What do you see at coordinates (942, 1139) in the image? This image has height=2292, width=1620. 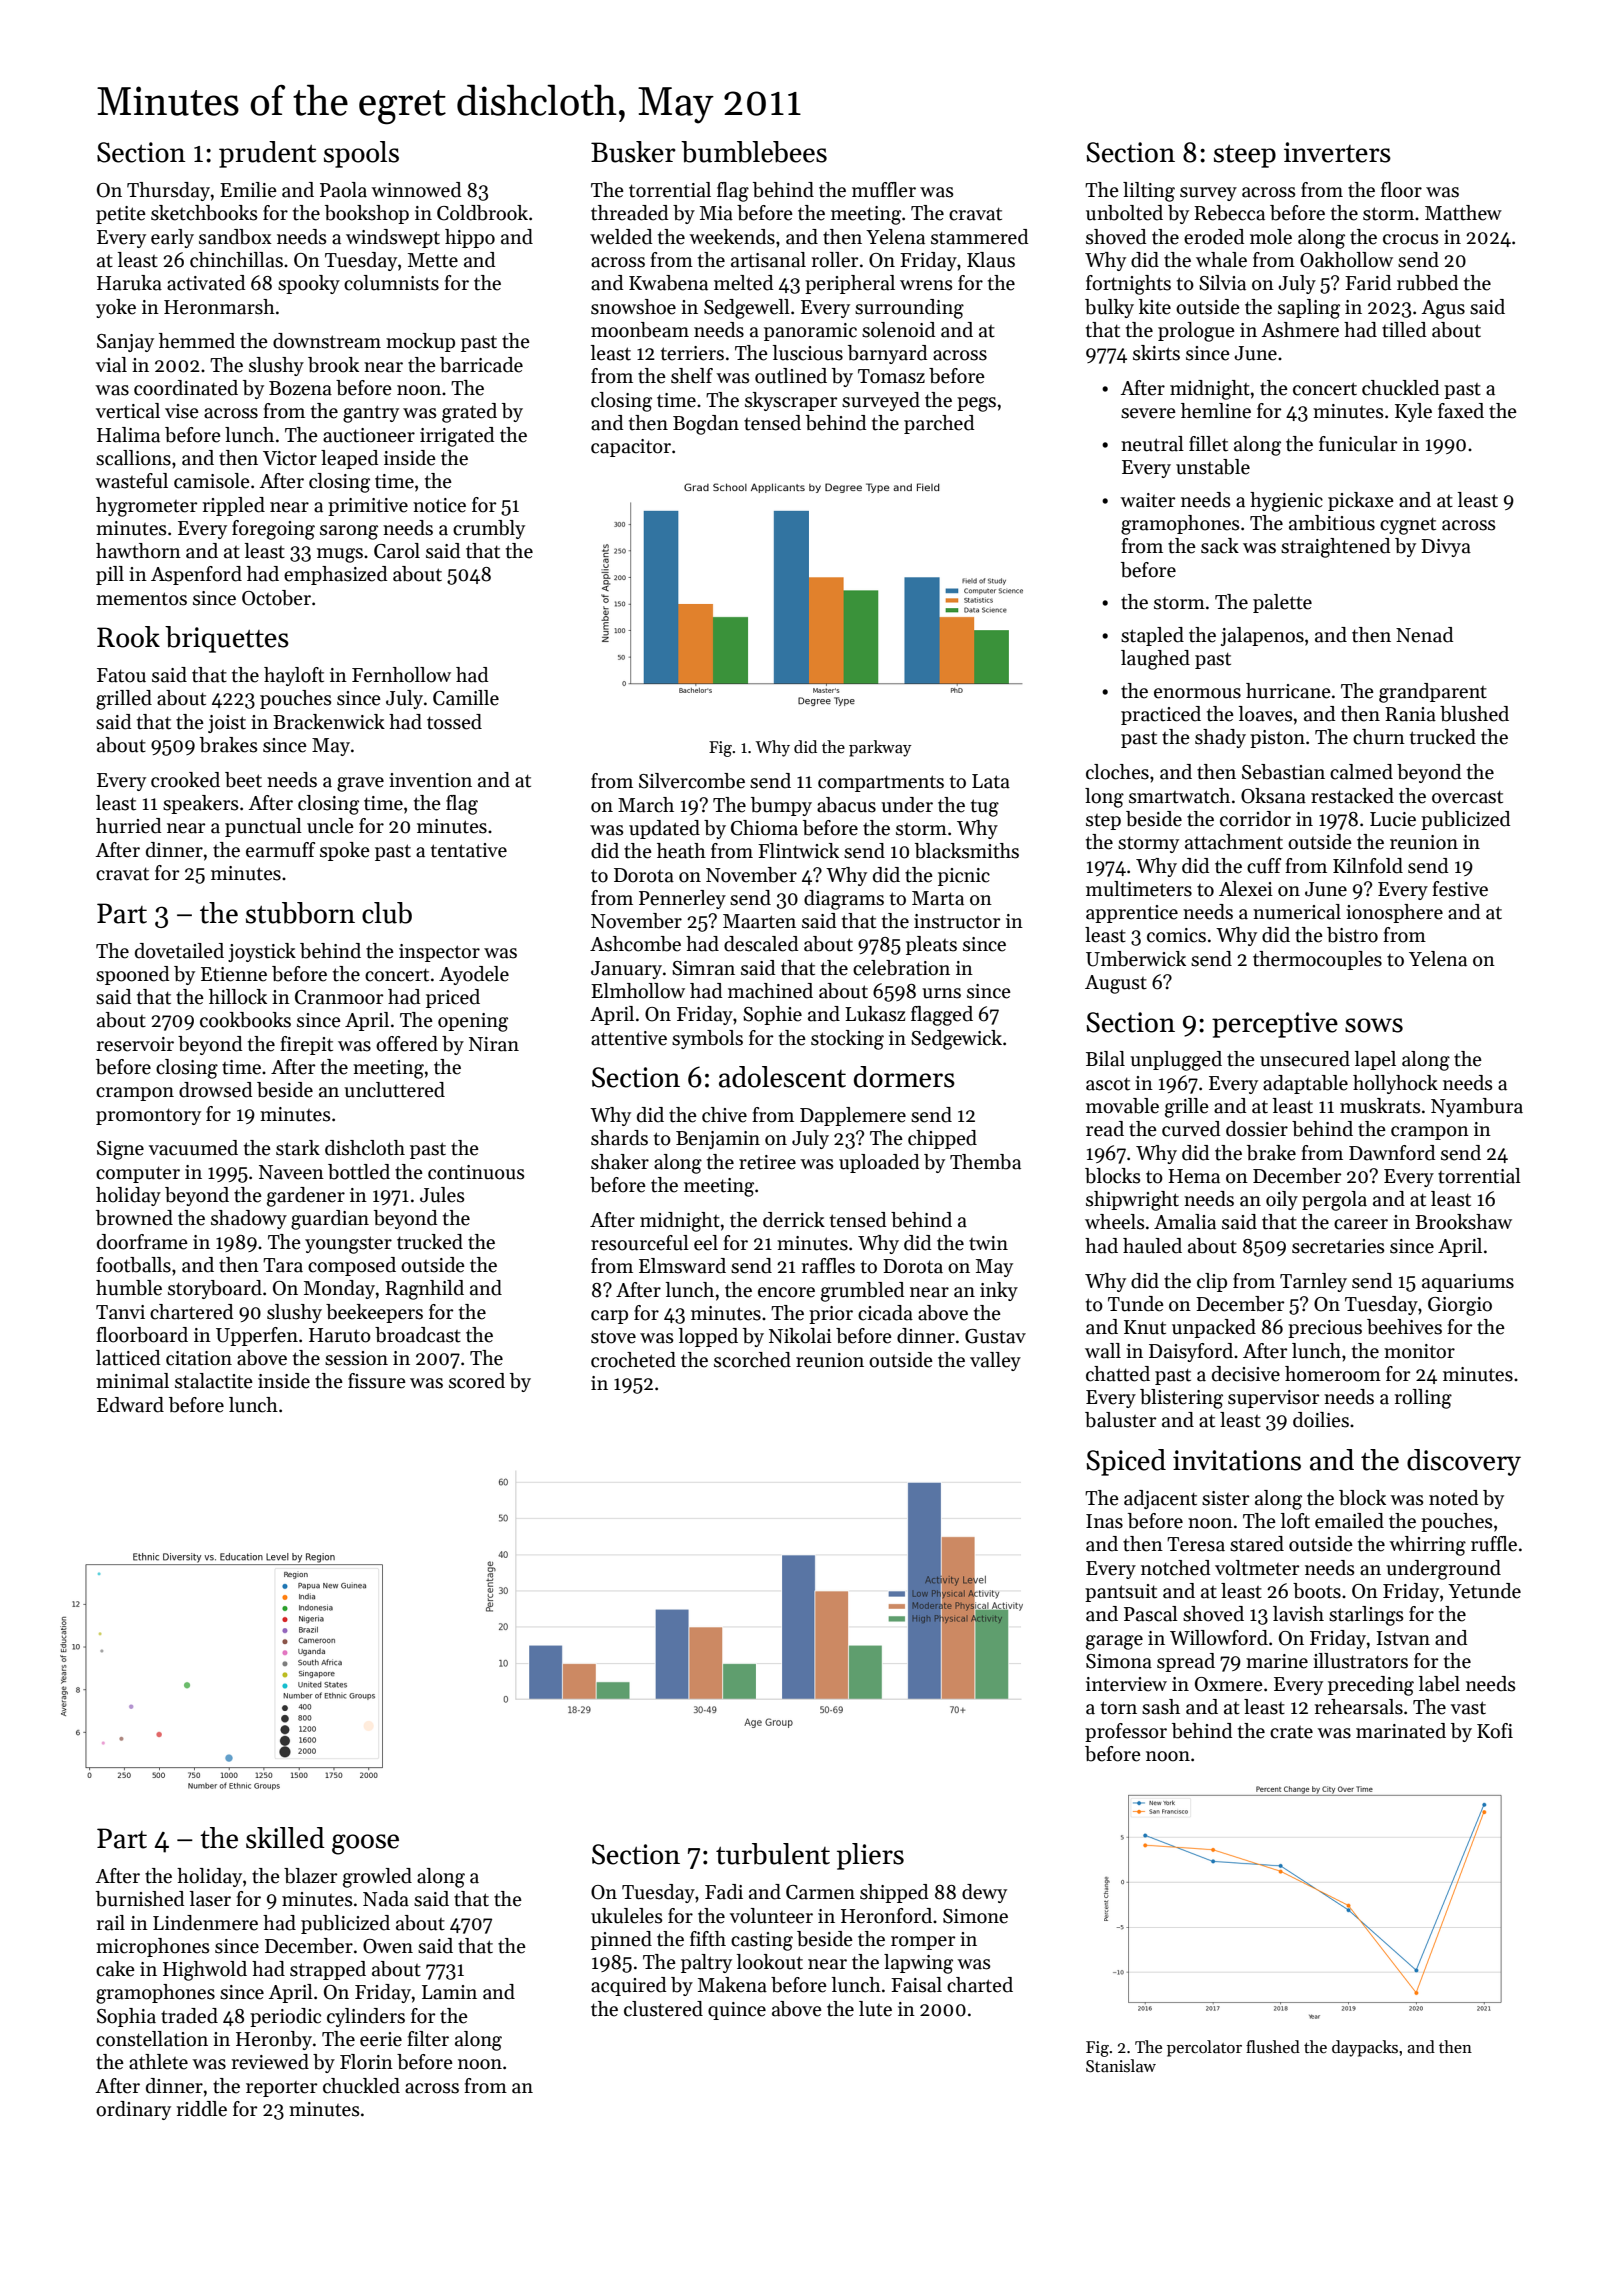 I see `chipped` at bounding box center [942, 1139].
